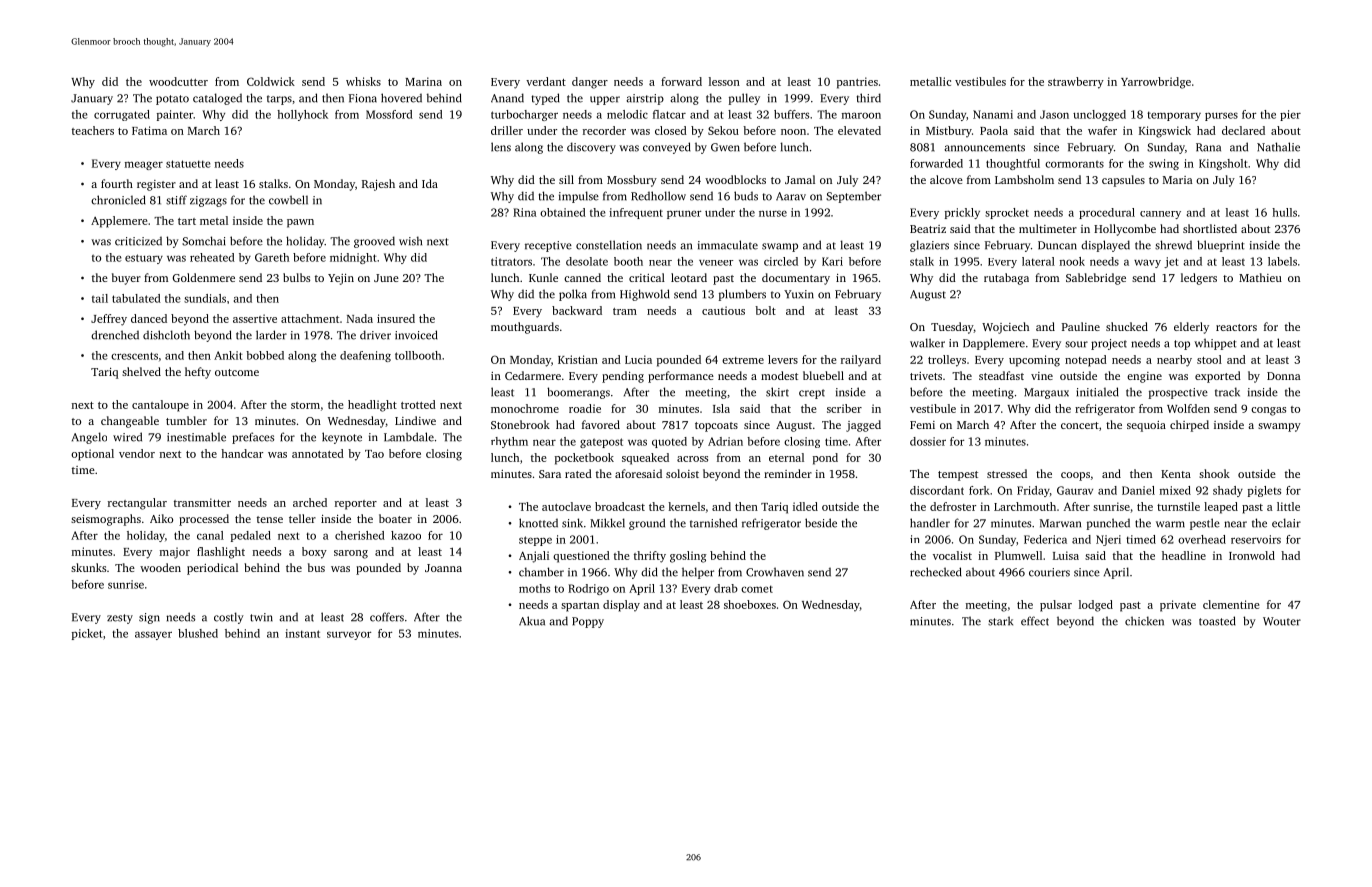  I want to click on polka, so click(573, 295).
